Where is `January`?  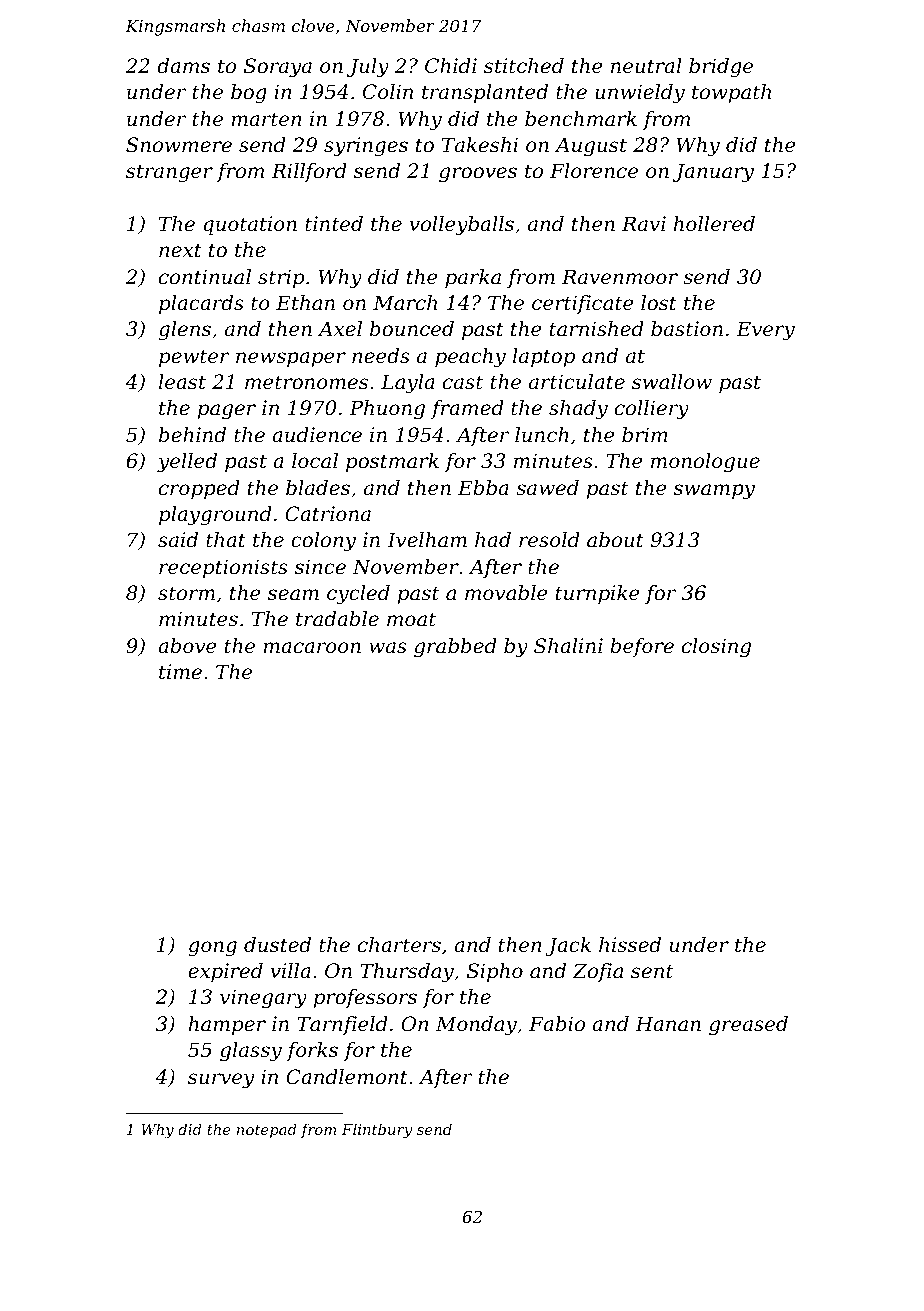 January is located at coordinates (713, 173).
